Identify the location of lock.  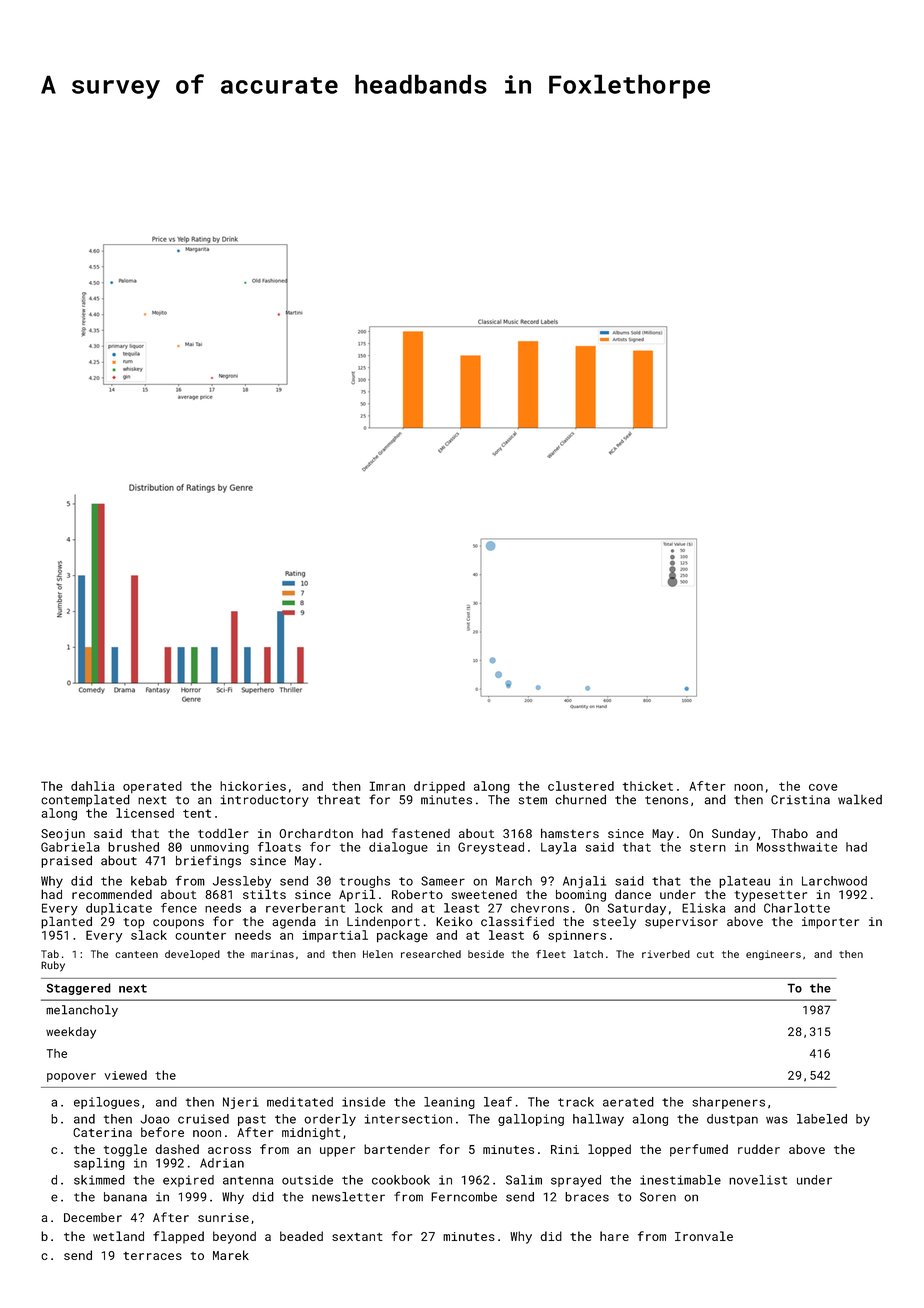
(369, 908).
